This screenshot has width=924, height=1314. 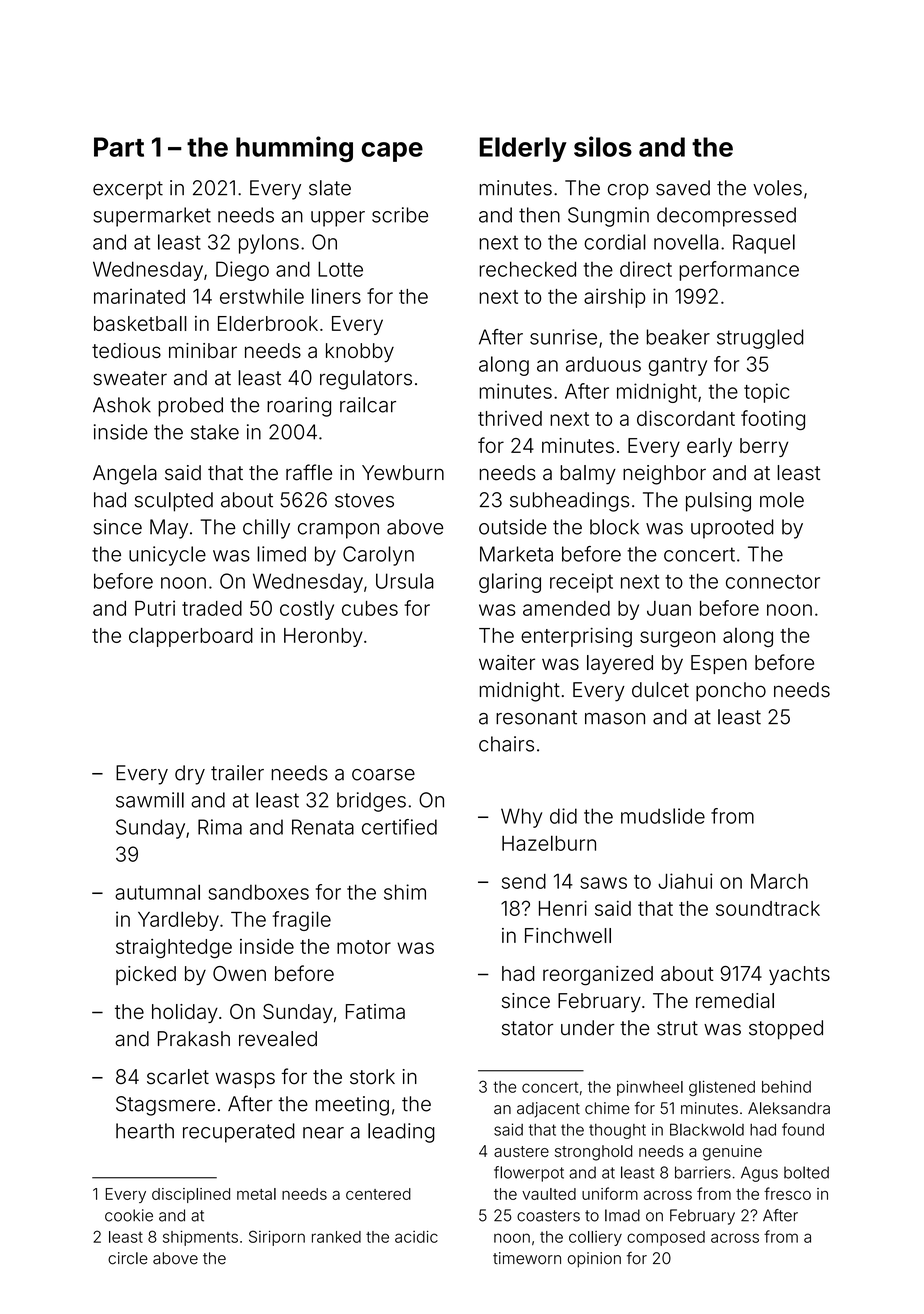 What do you see at coordinates (375, 1011) in the screenshot?
I see `Fatima` at bounding box center [375, 1011].
